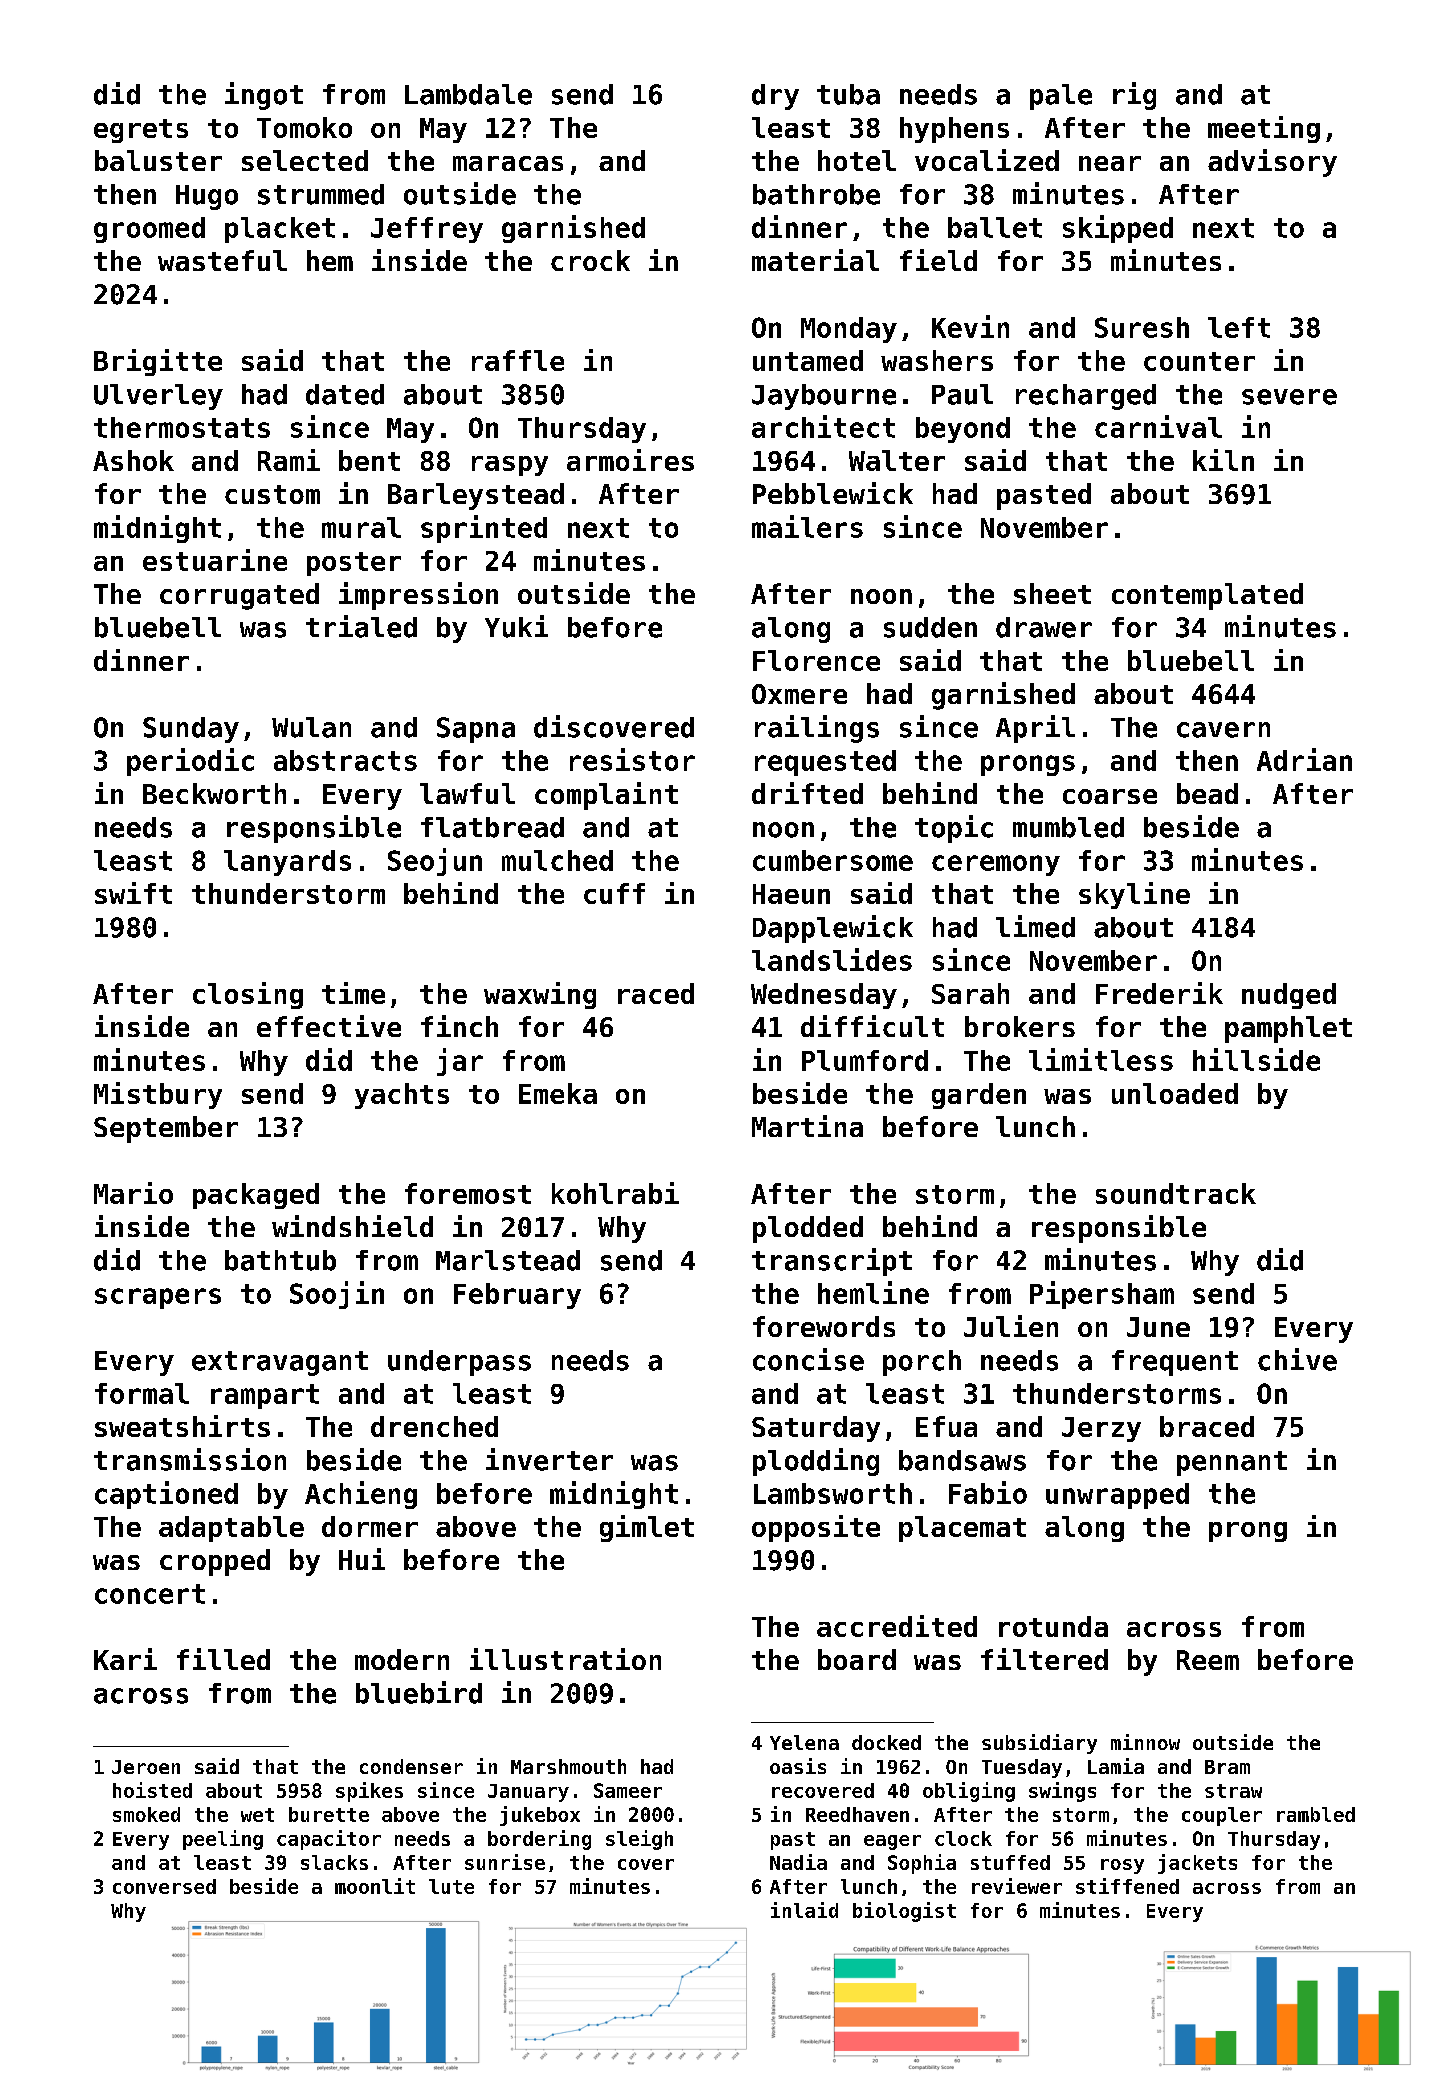 This page has width=1450, height=2100. I want to click on difficult, so click(872, 1026).
